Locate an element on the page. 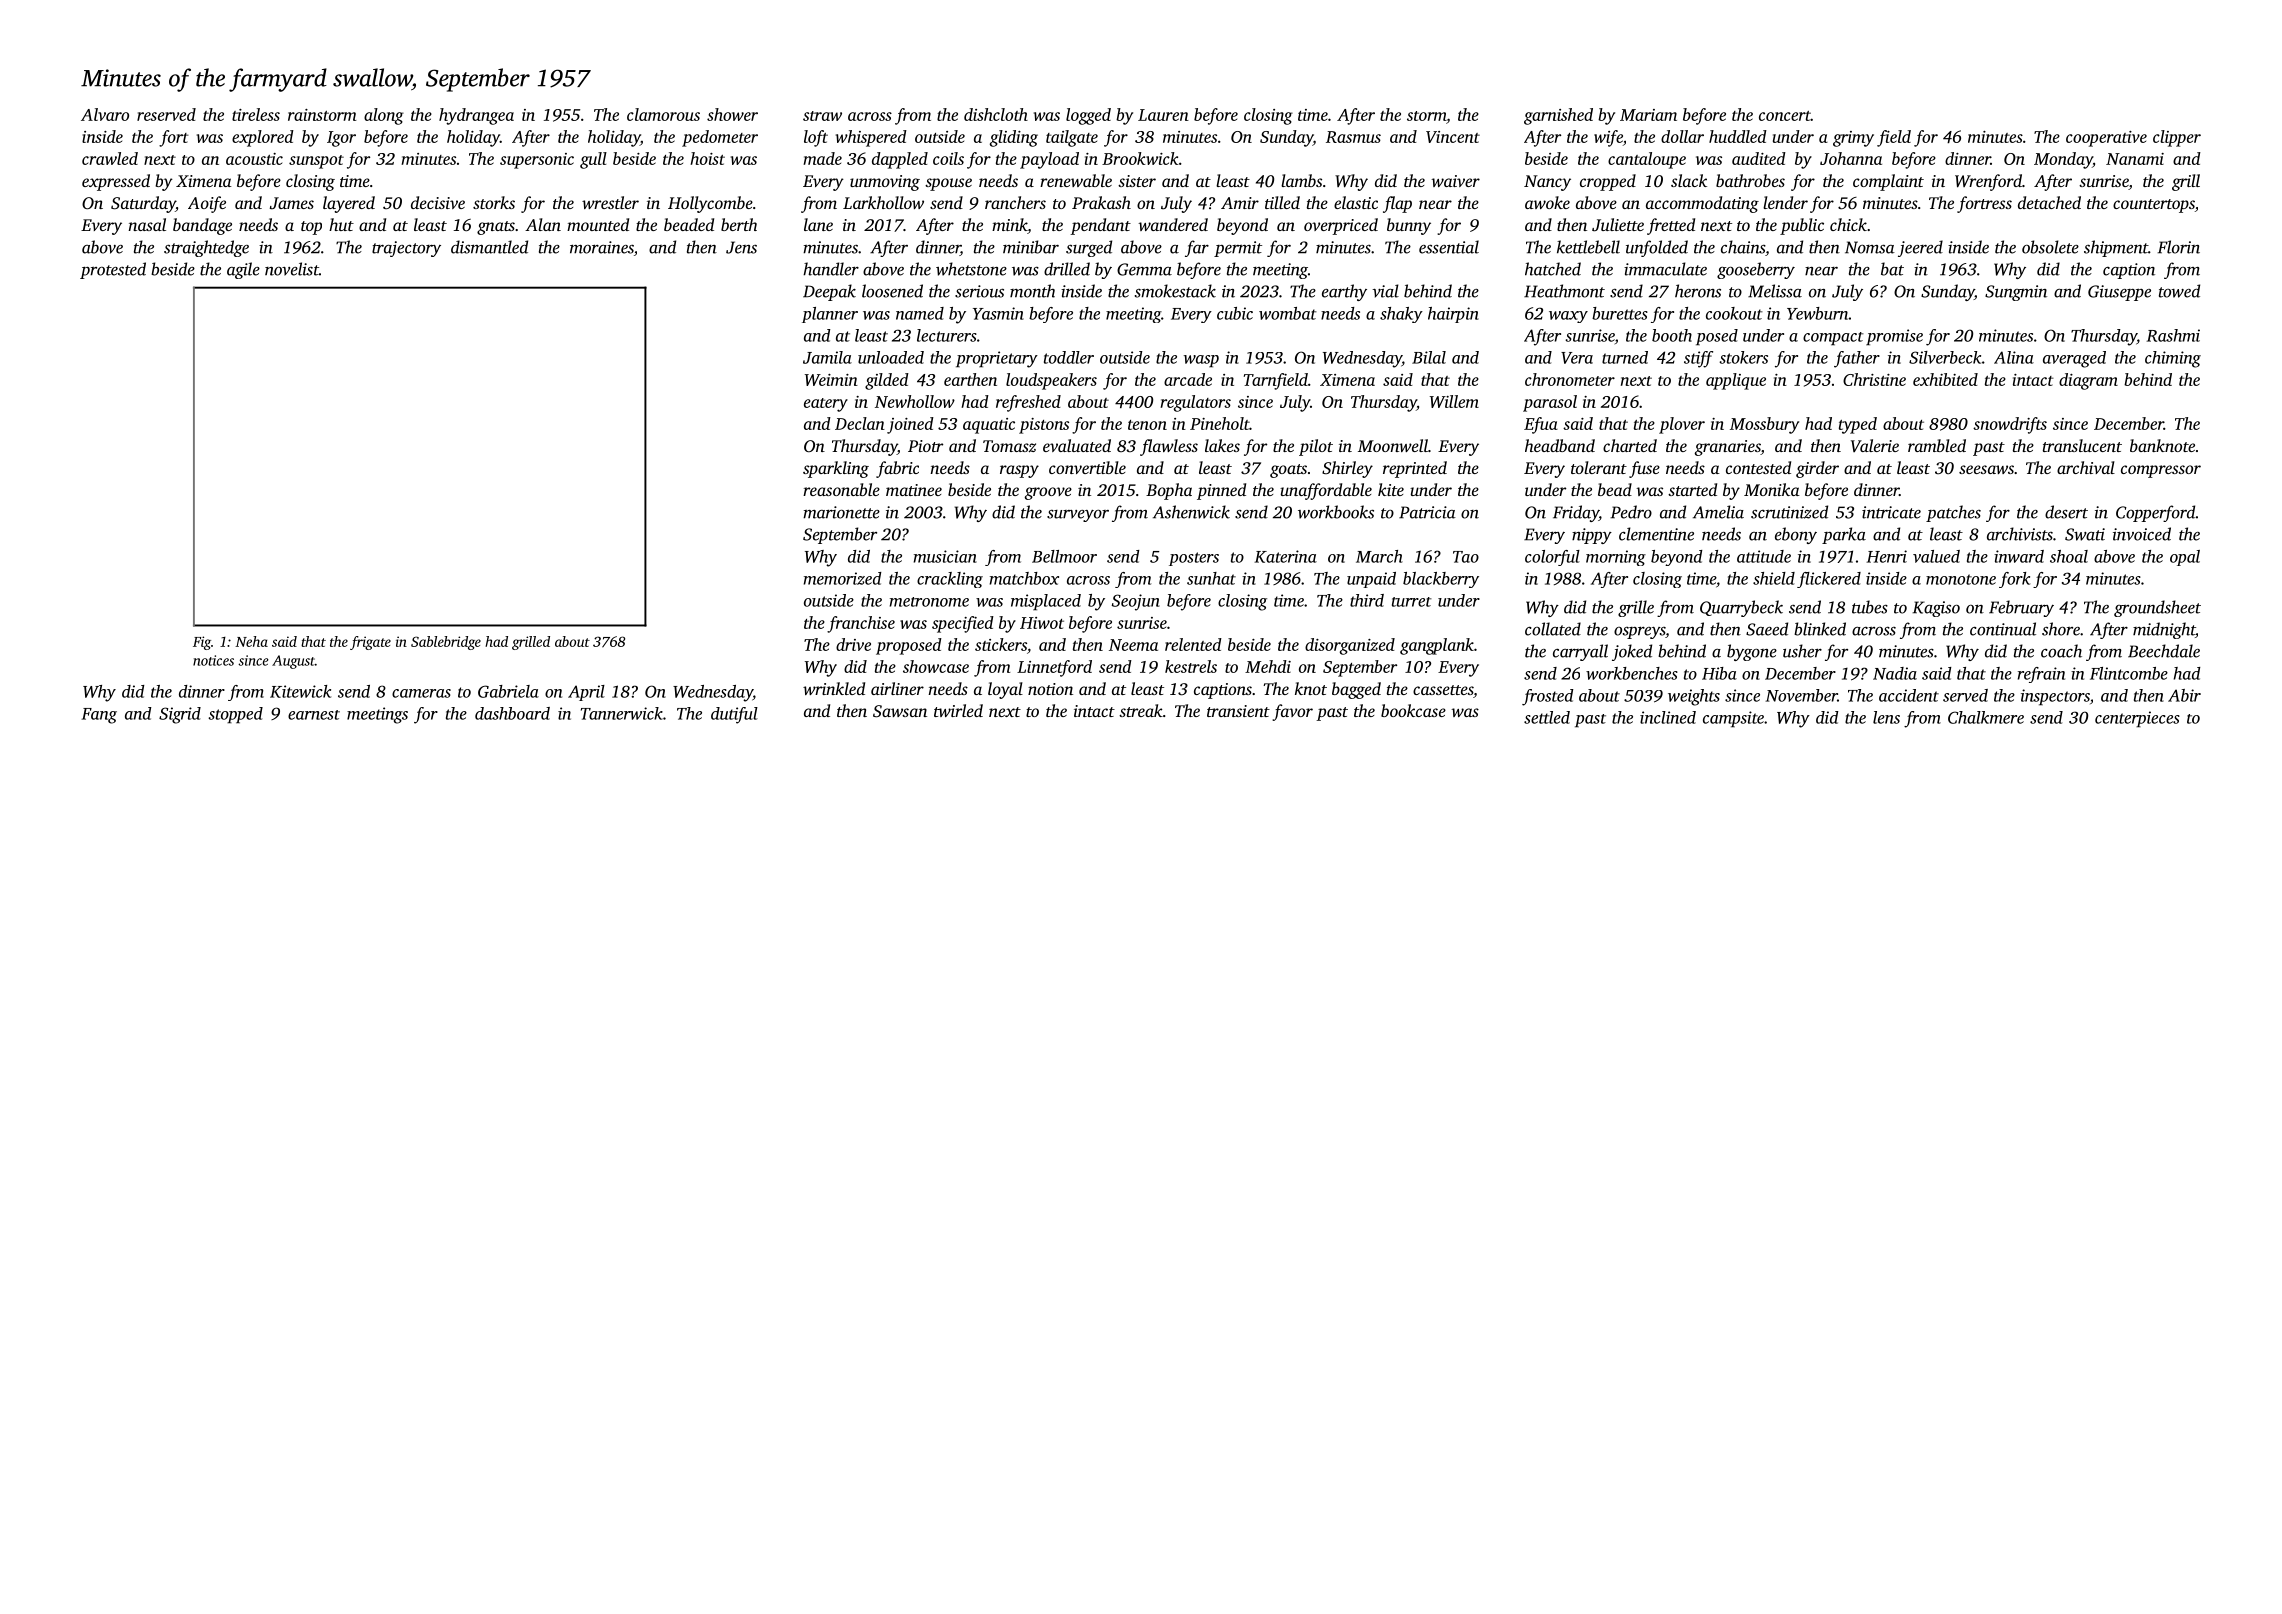  blinked is located at coordinates (1820, 629).
